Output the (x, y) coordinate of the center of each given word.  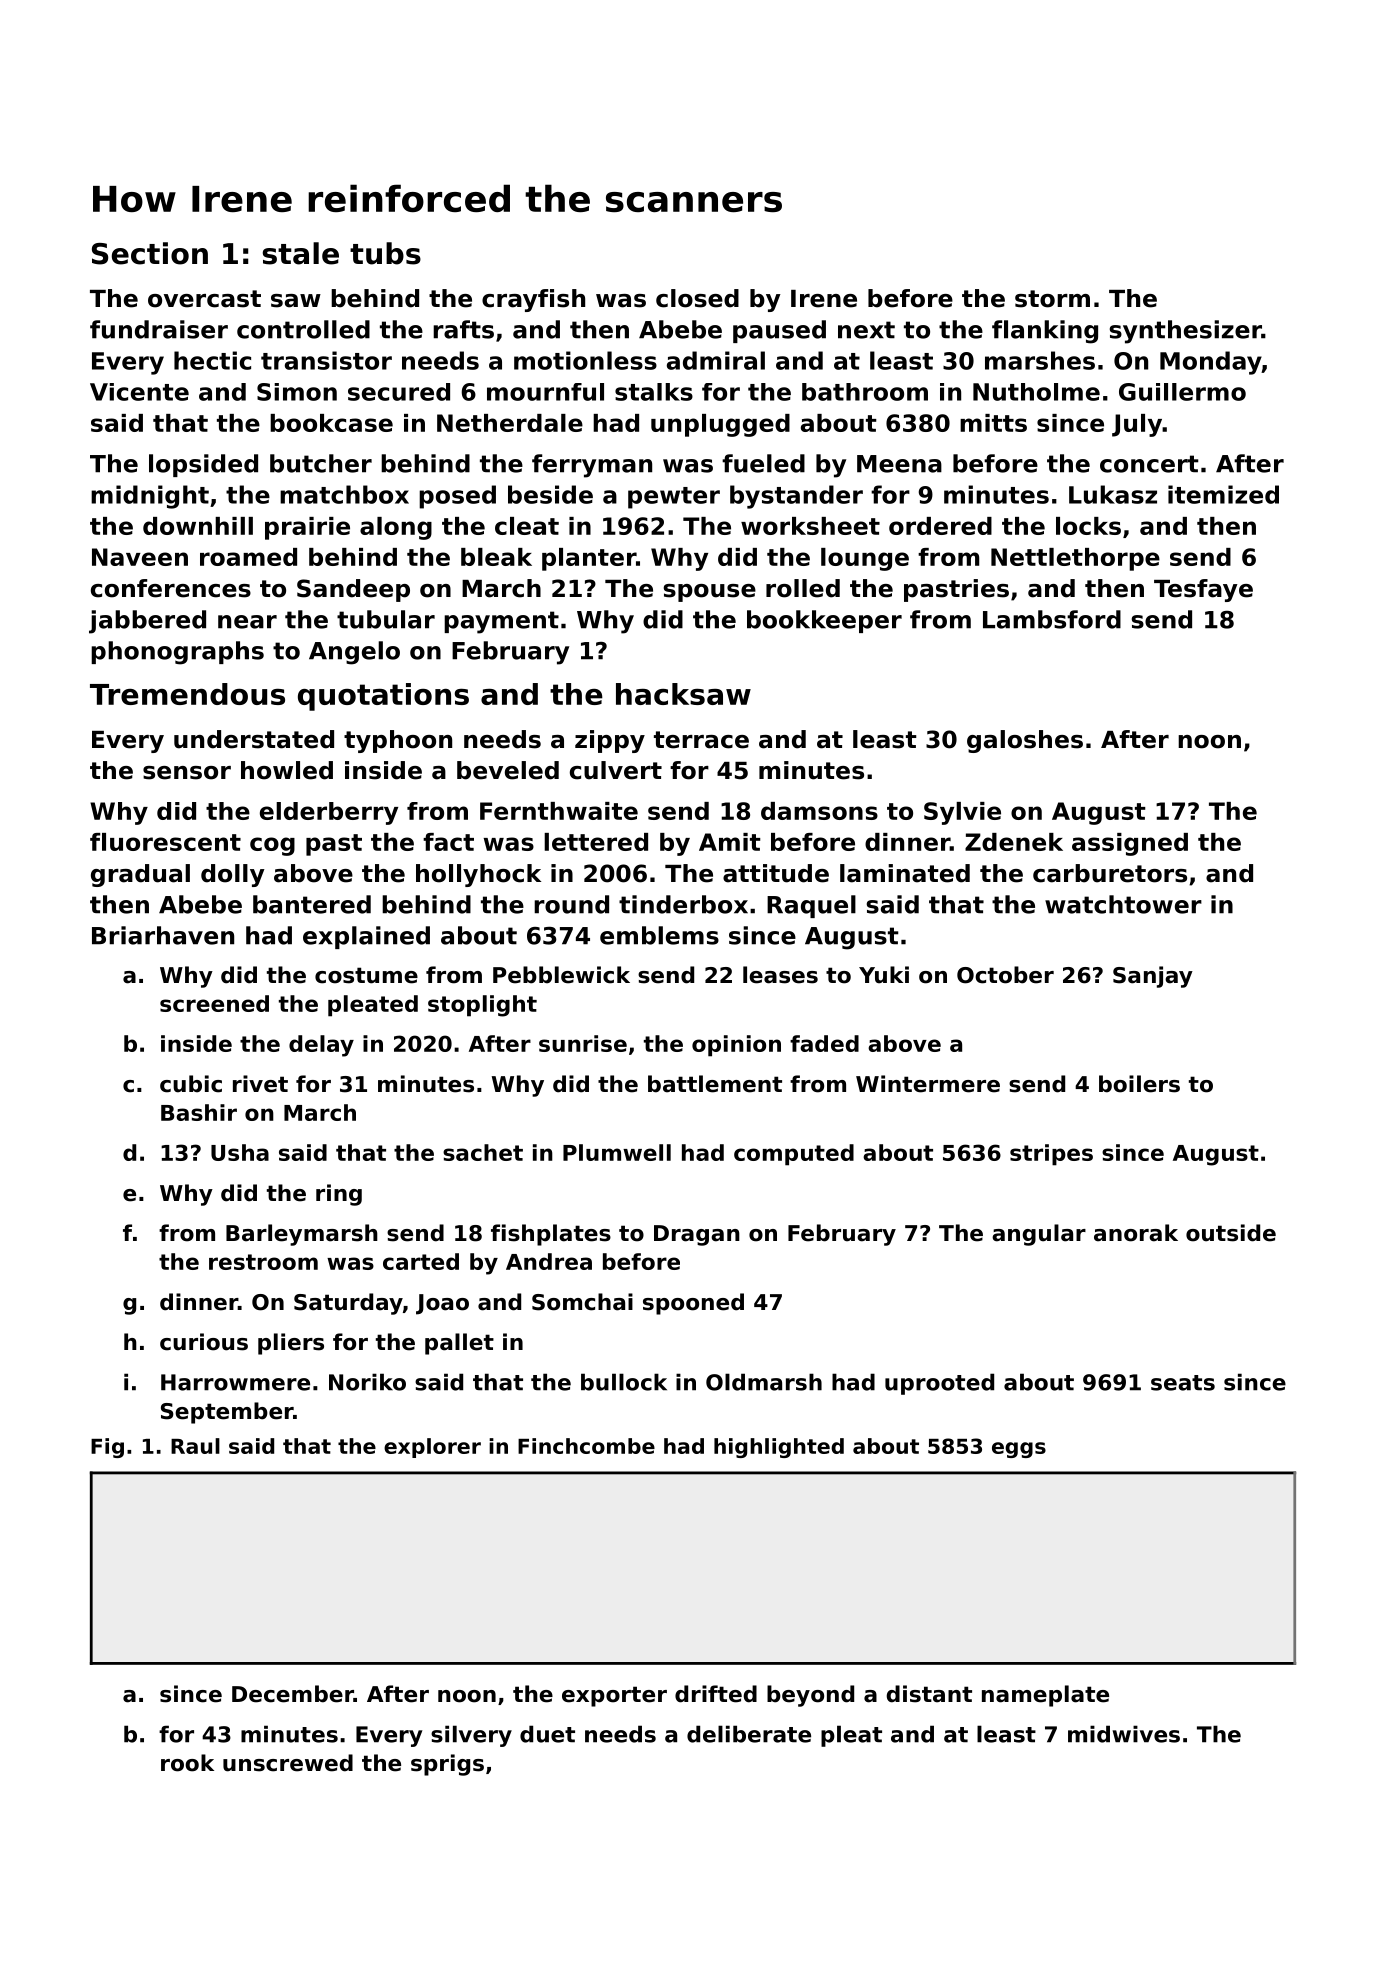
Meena (899, 464)
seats (1183, 1383)
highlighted (779, 1448)
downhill (198, 526)
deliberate (749, 1734)
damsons (819, 811)
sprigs (447, 1765)
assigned (1130, 844)
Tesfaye (1203, 590)
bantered (312, 904)
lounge (865, 559)
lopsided (203, 465)
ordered (940, 526)
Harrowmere (235, 1382)
